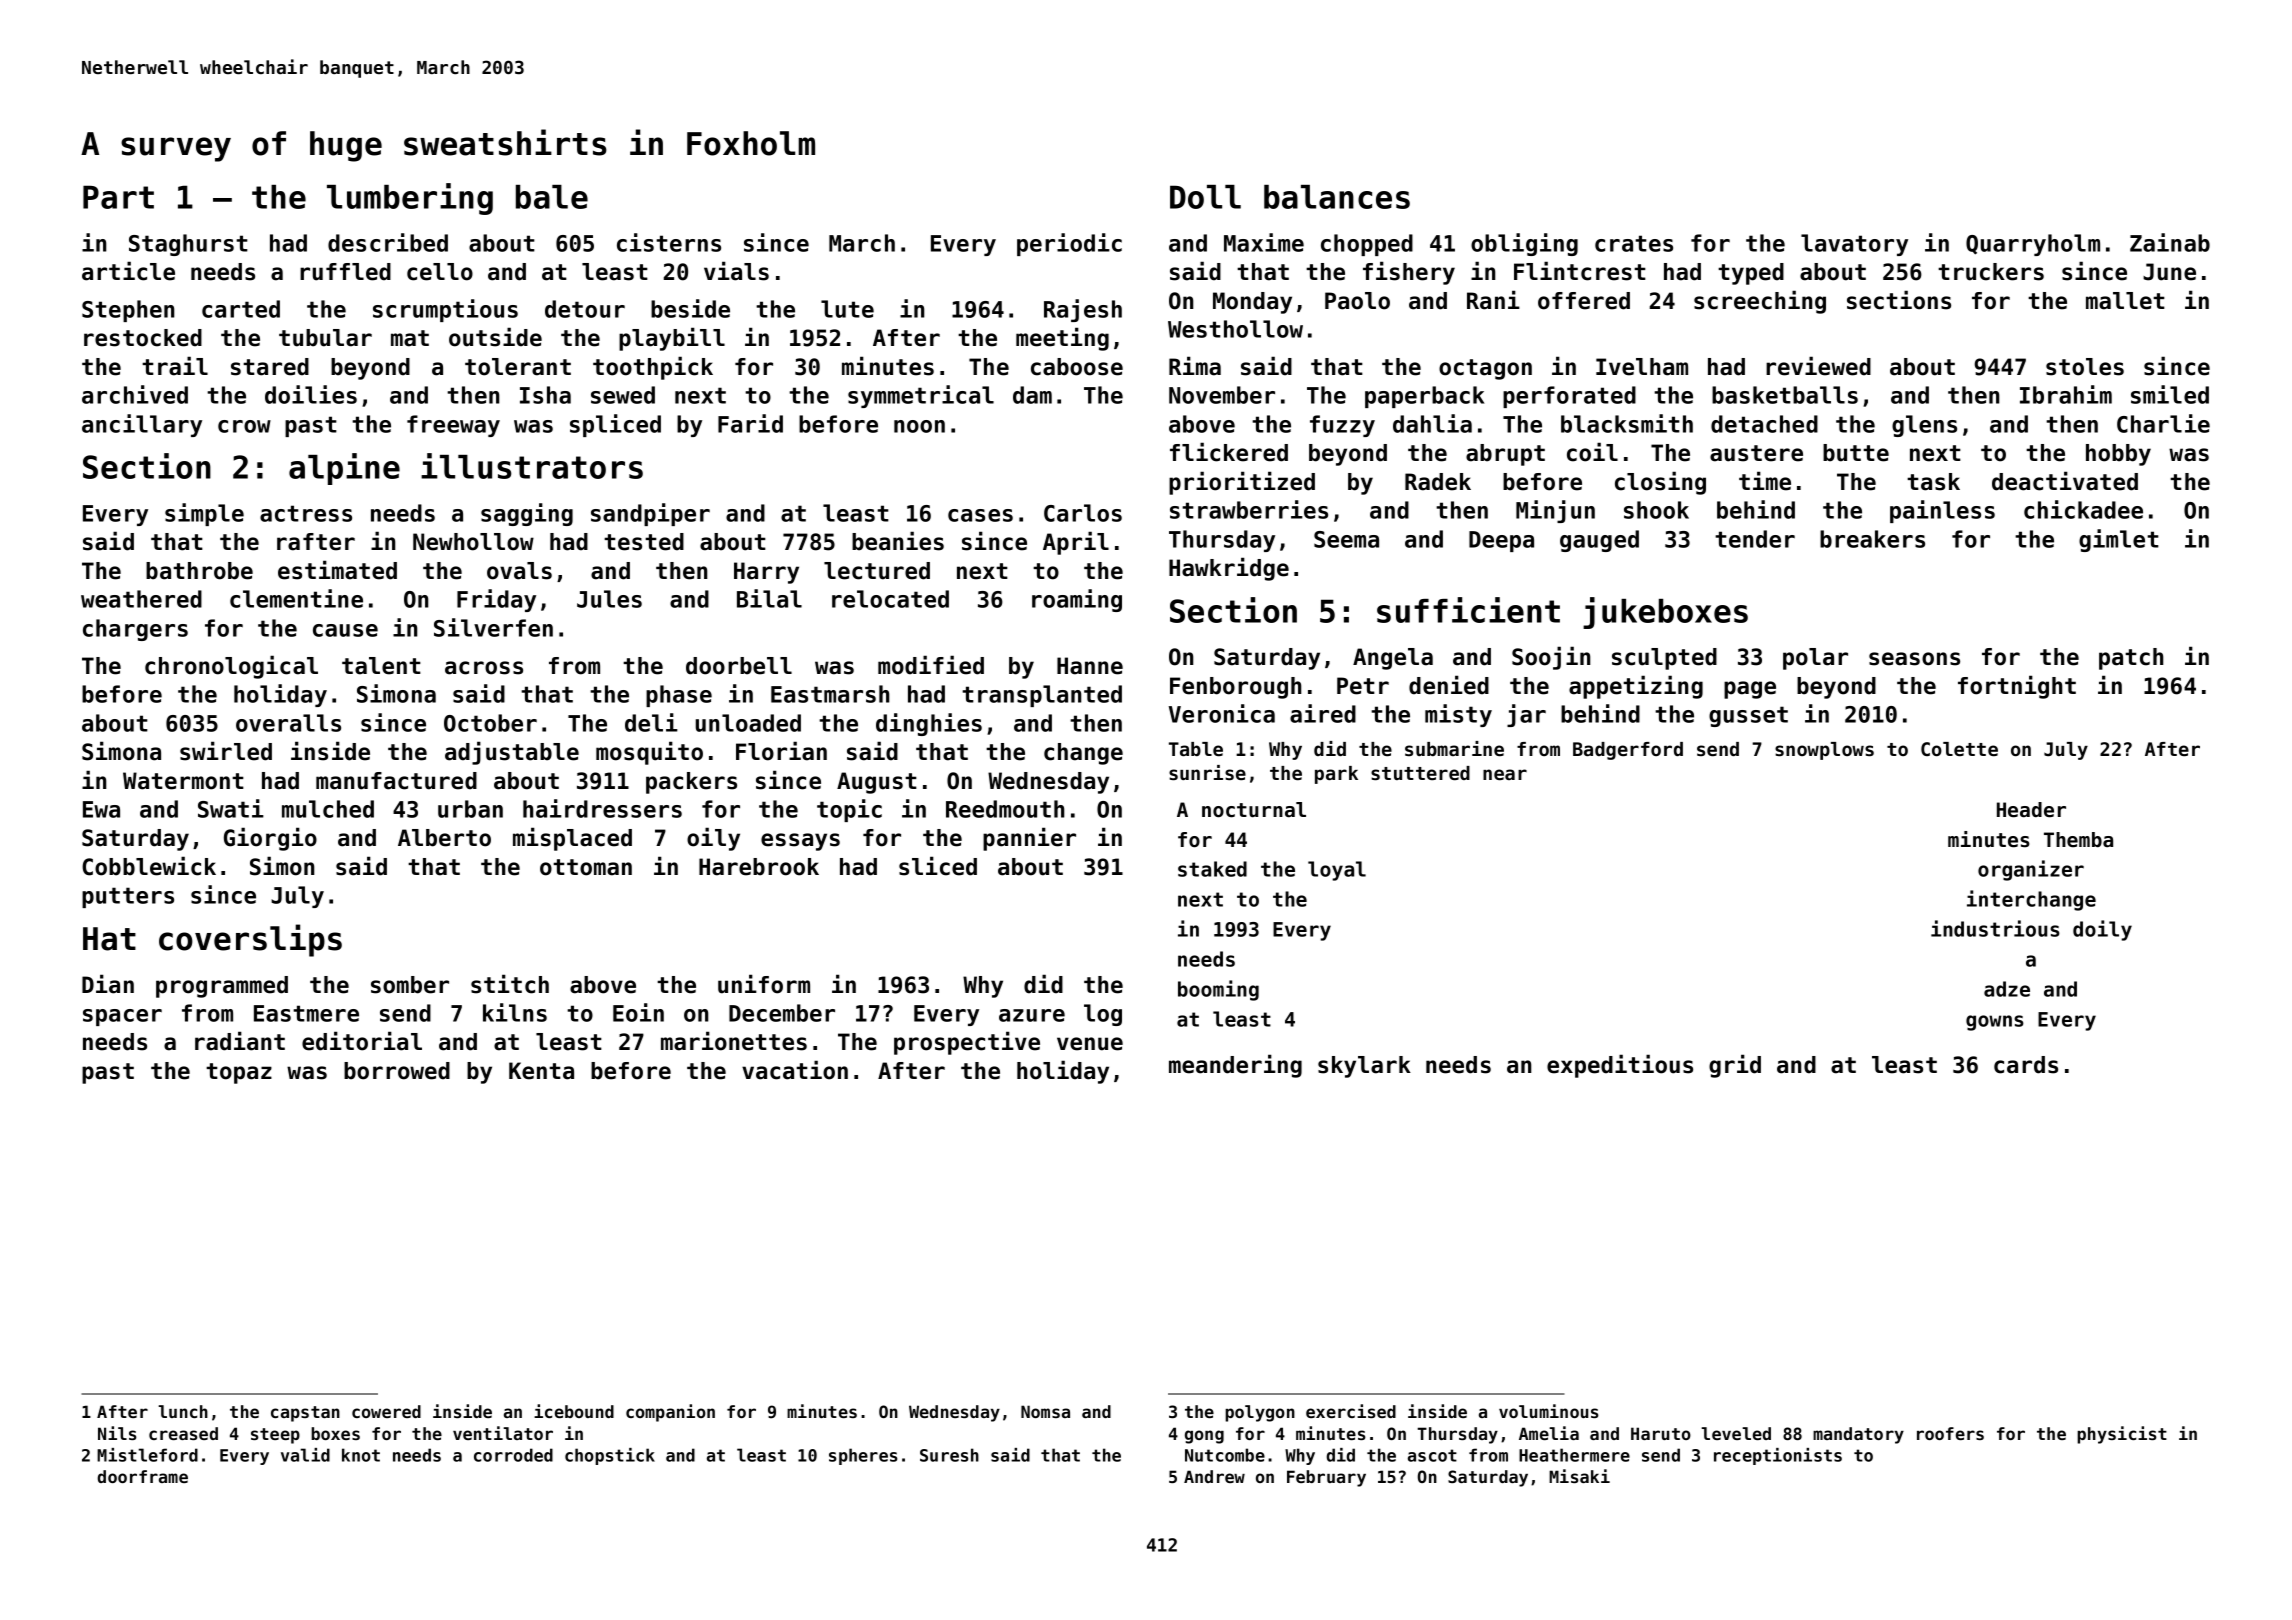 This image has width=2292, height=1620. I want to click on polygon, so click(1260, 1413).
